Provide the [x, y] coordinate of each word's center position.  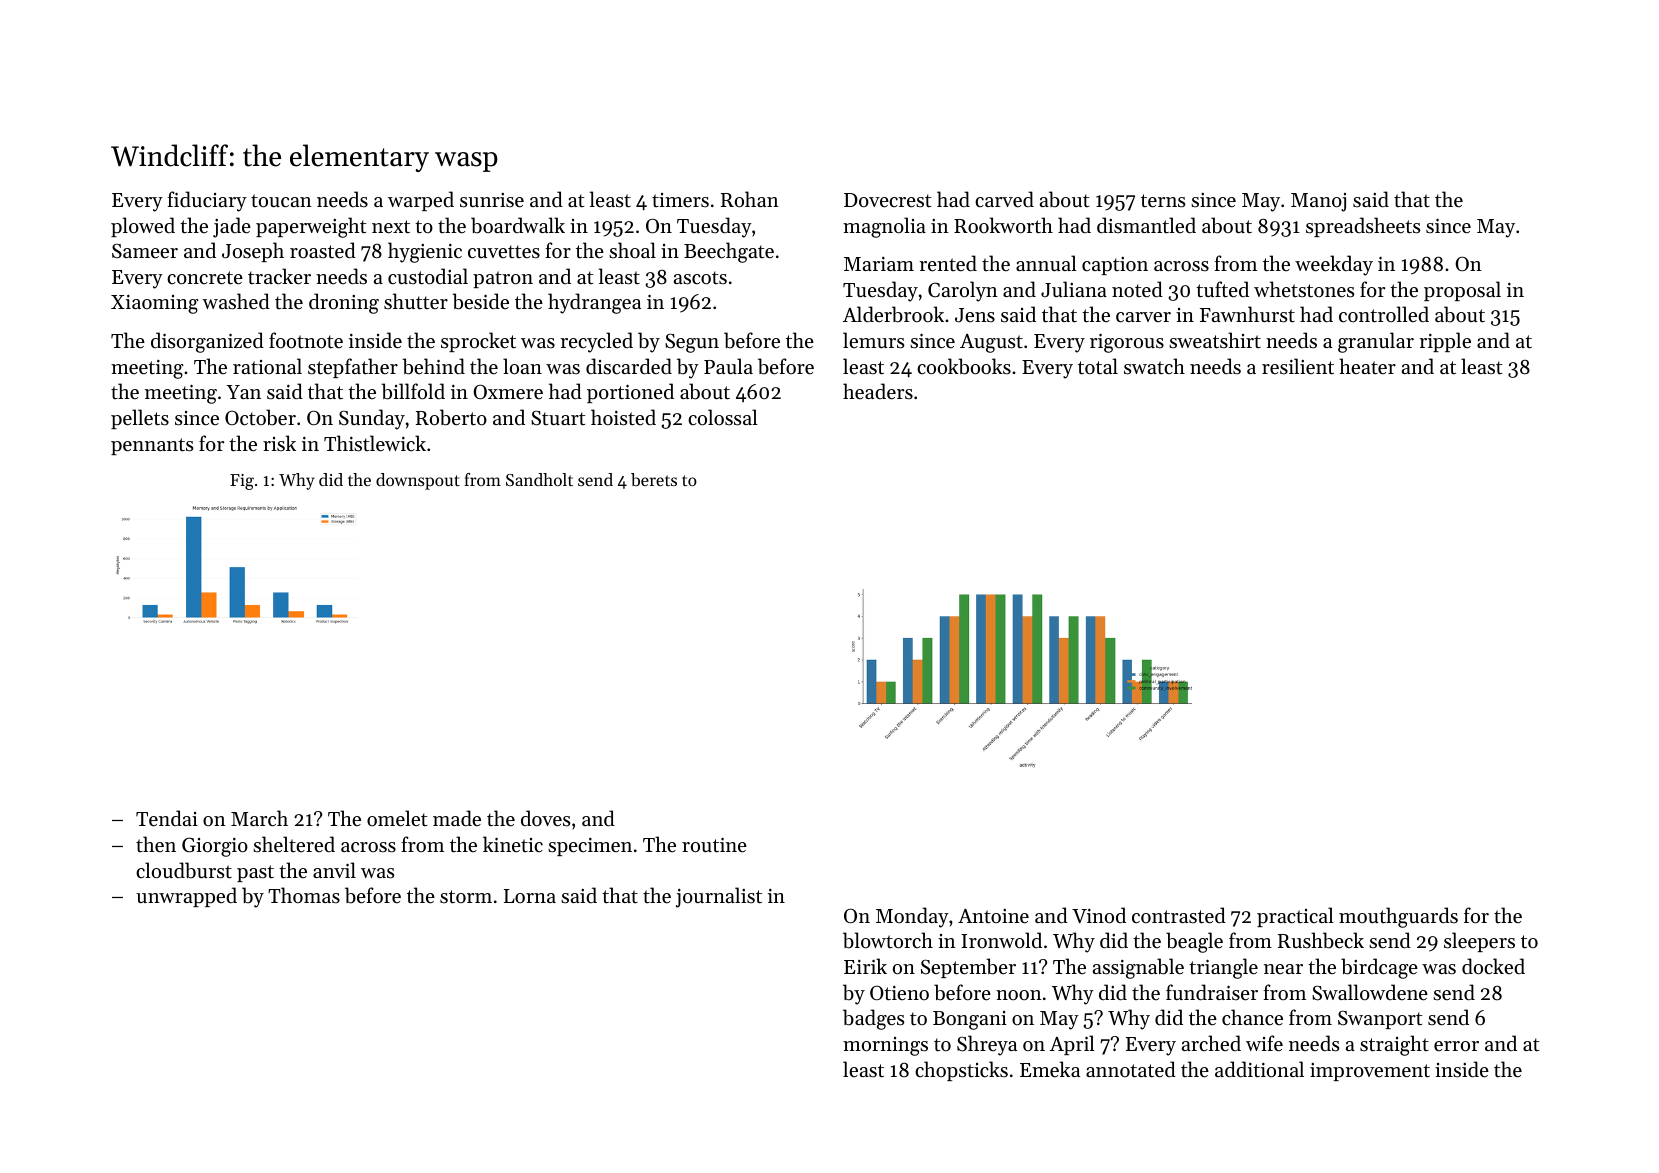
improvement [1370, 1072]
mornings [885, 1046]
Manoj [1318, 202]
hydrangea [594, 303]
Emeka [1050, 1069]
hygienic [425, 252]
